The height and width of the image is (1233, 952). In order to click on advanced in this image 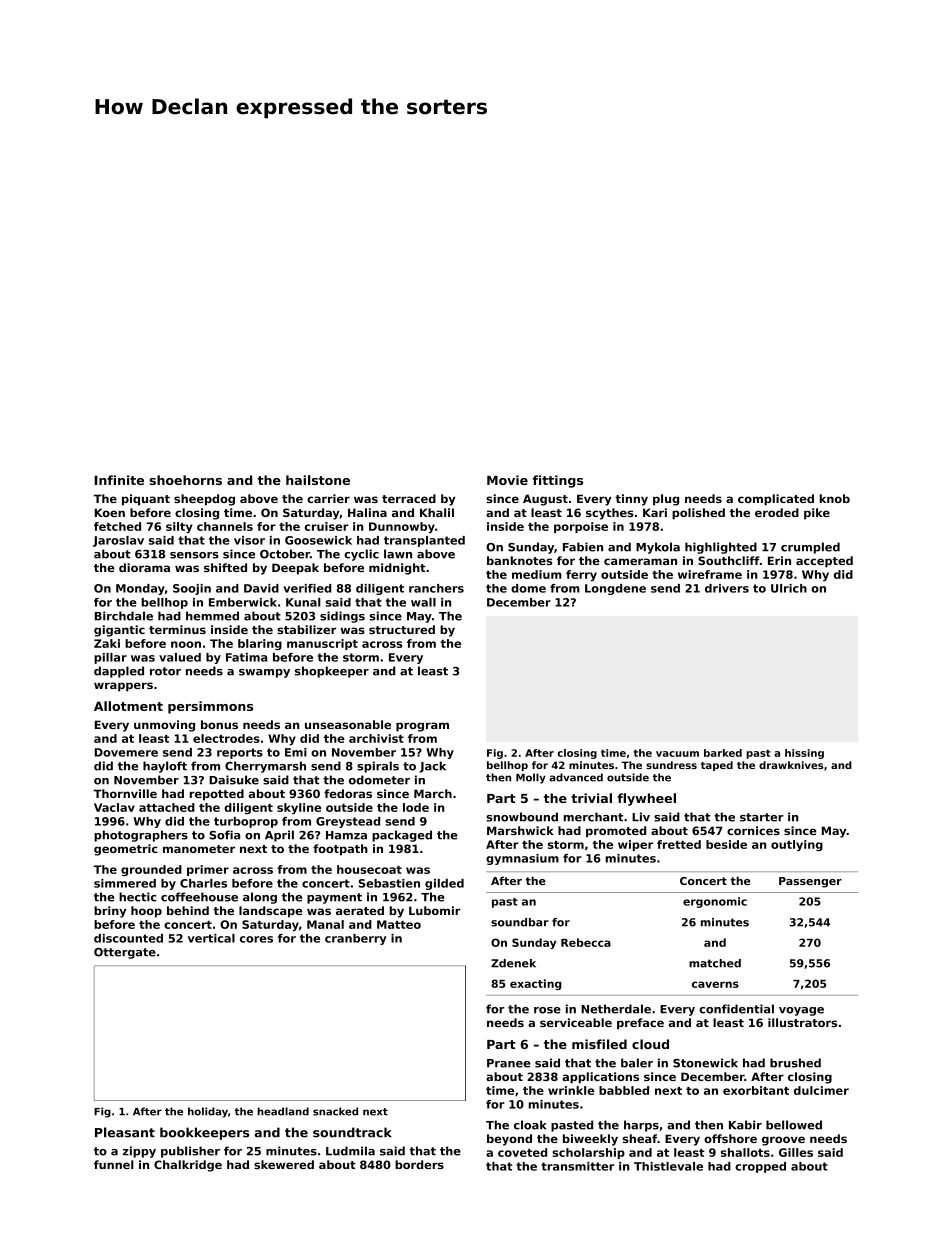, I will do `click(576, 777)`.
